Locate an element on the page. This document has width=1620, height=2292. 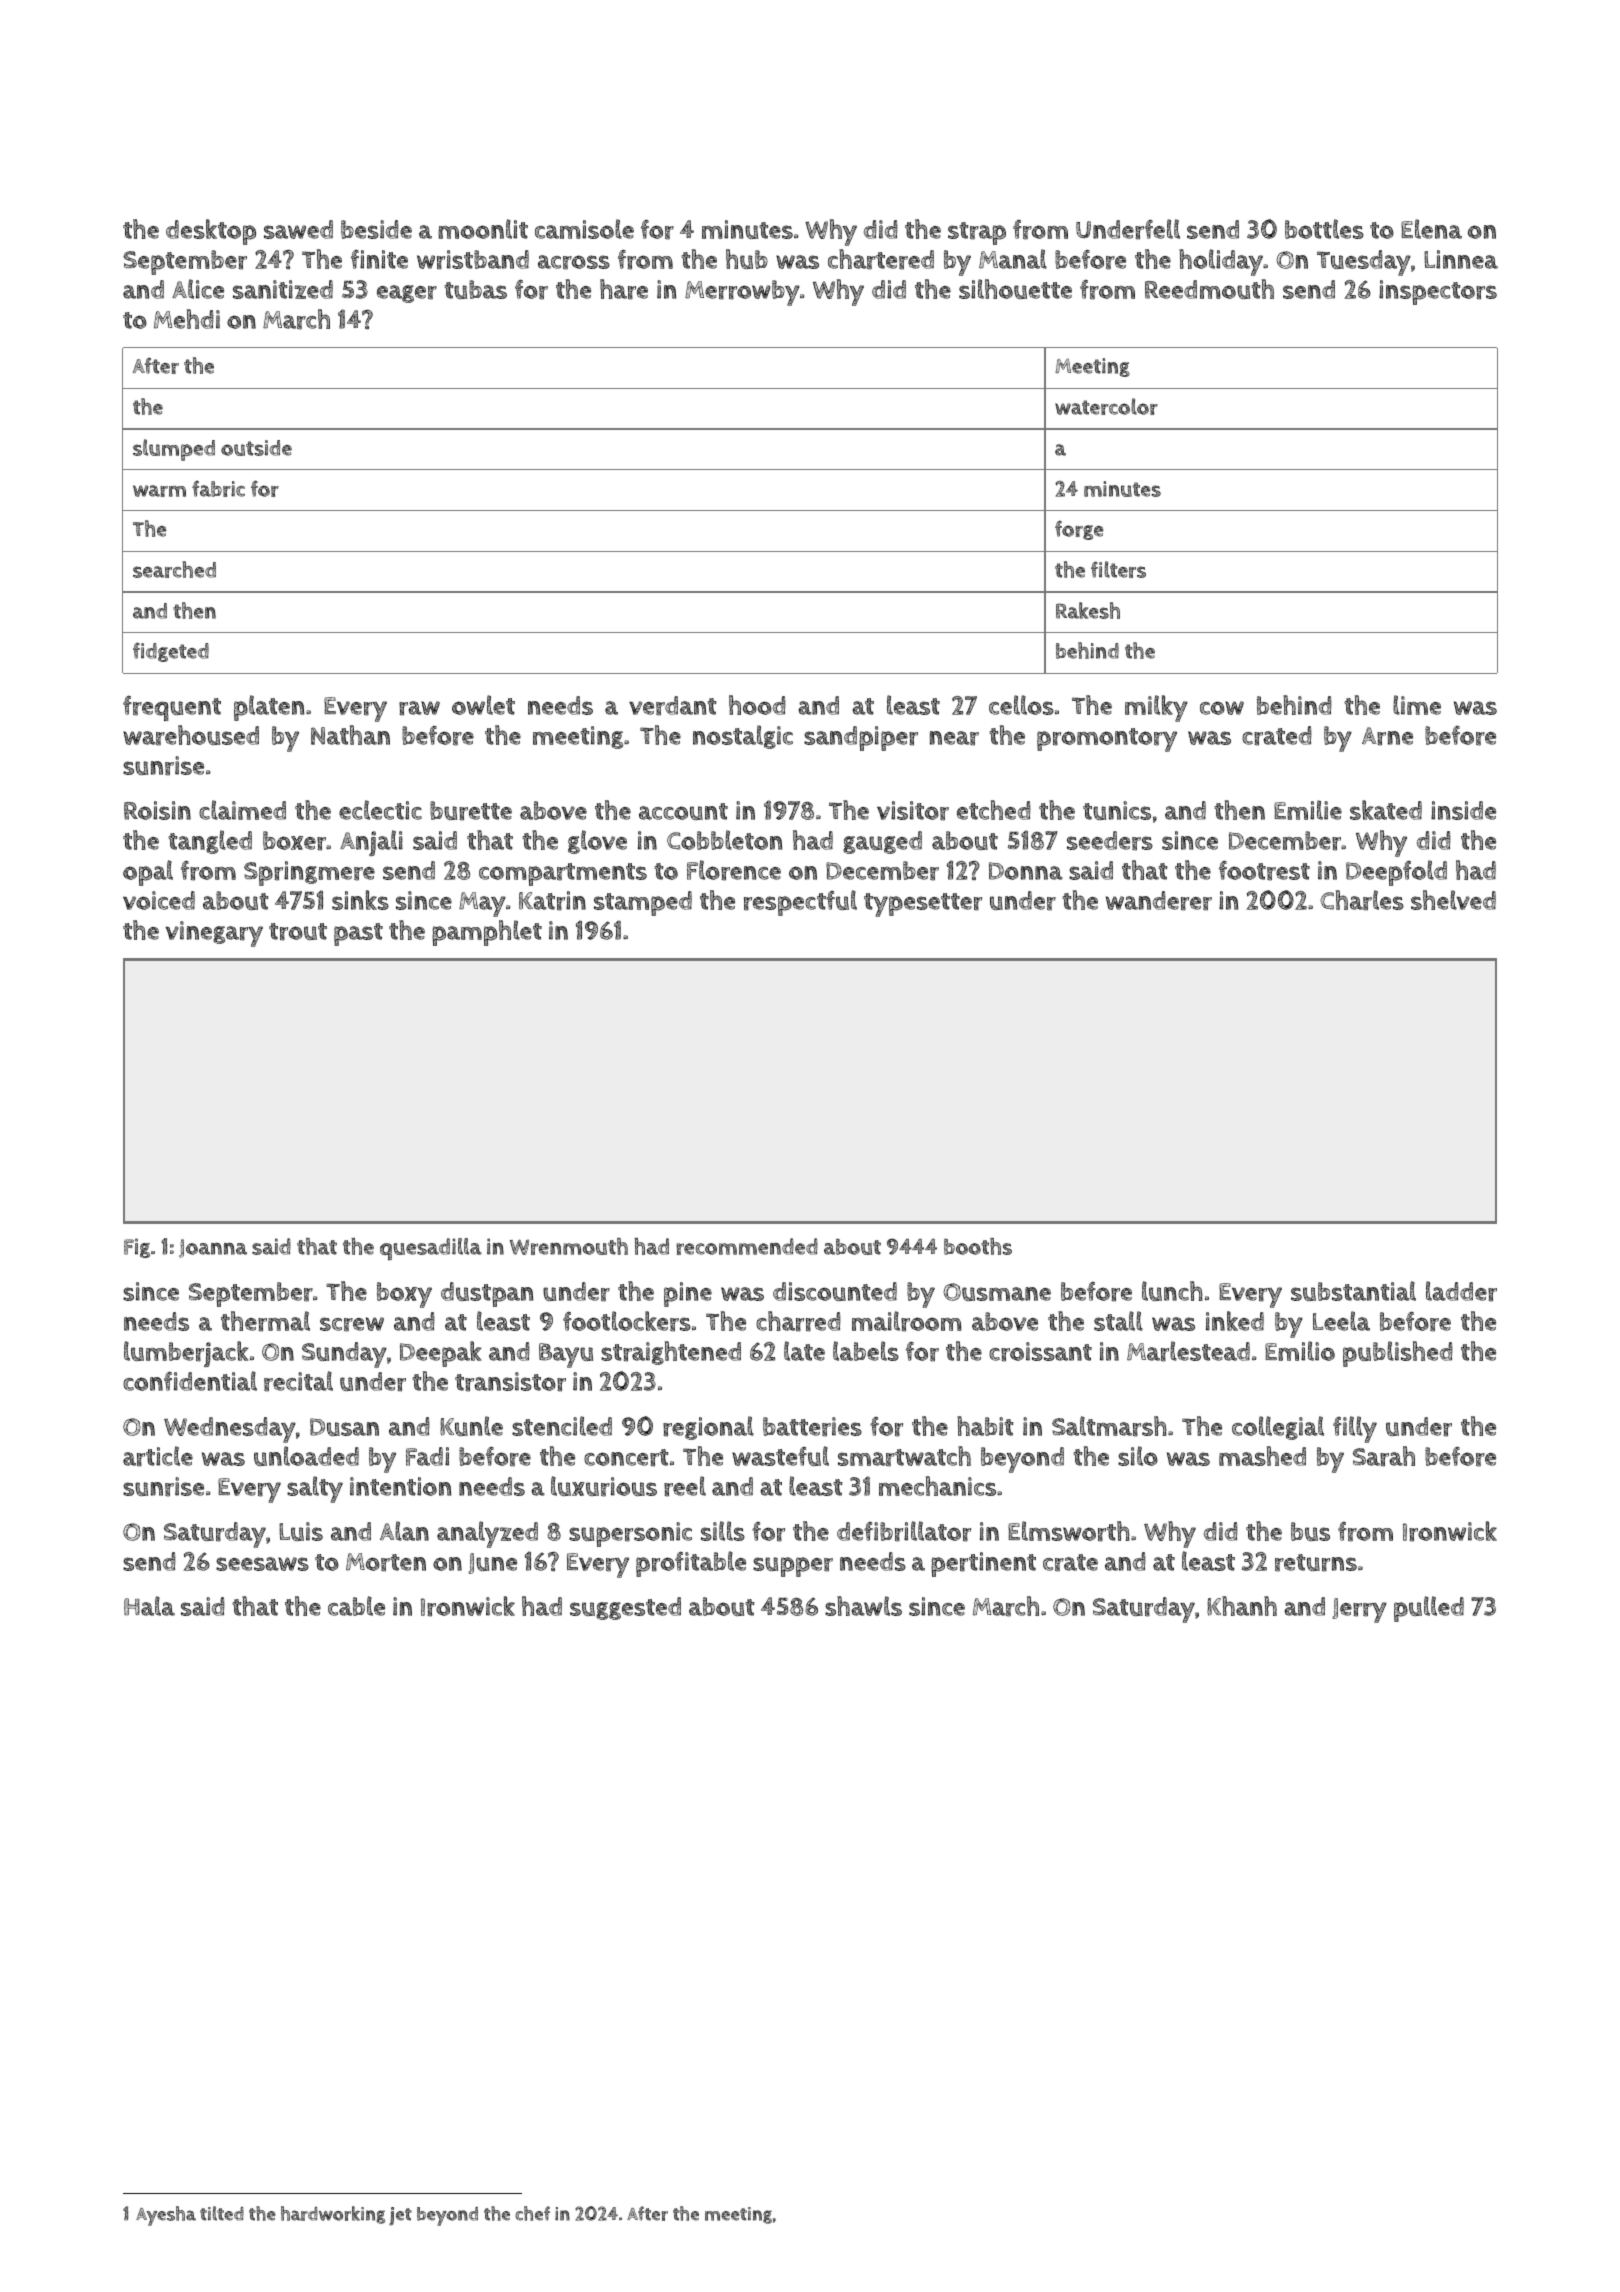
gauged is located at coordinates (882, 842).
